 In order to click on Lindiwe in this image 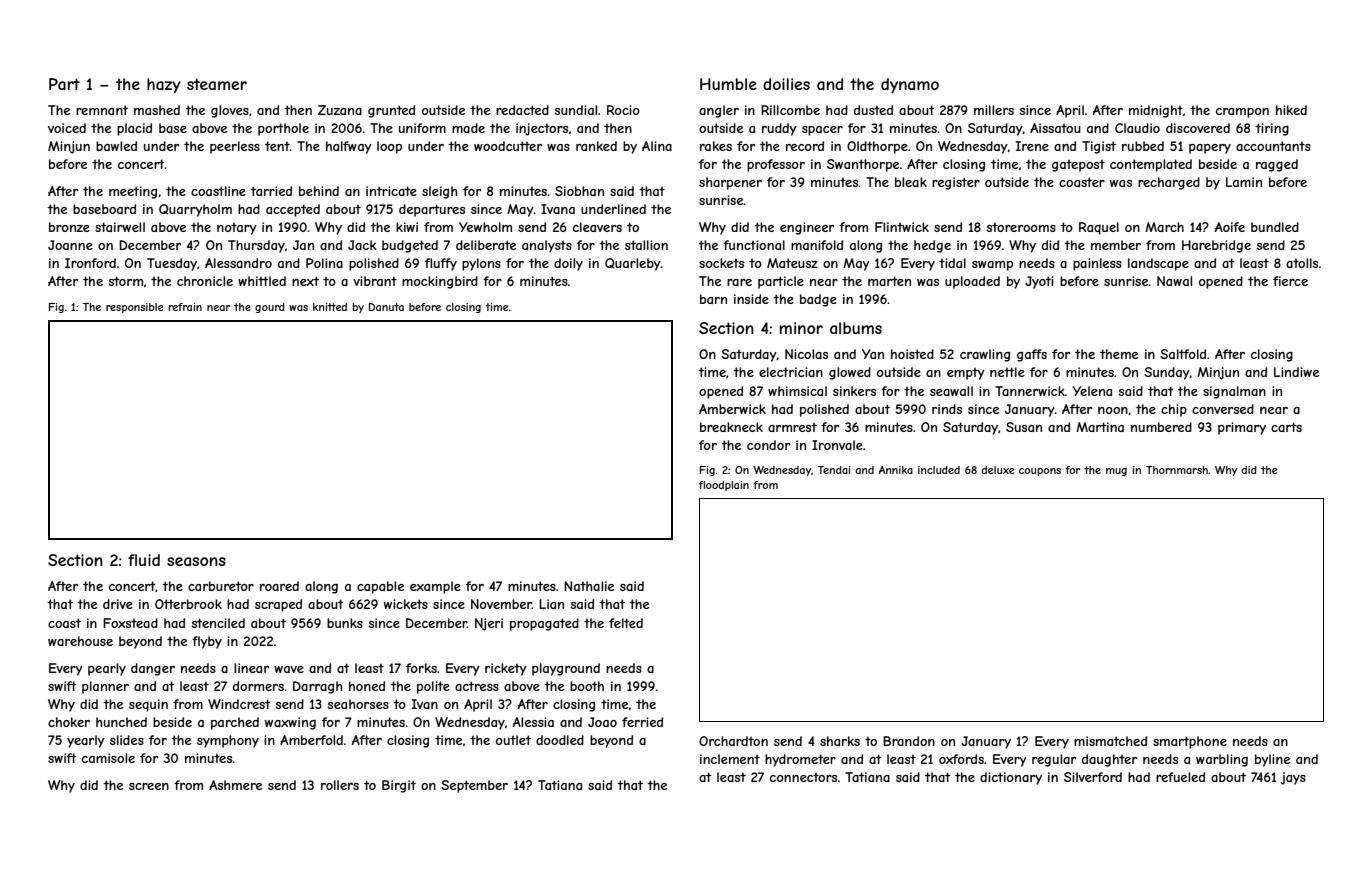, I will do `click(1296, 372)`.
